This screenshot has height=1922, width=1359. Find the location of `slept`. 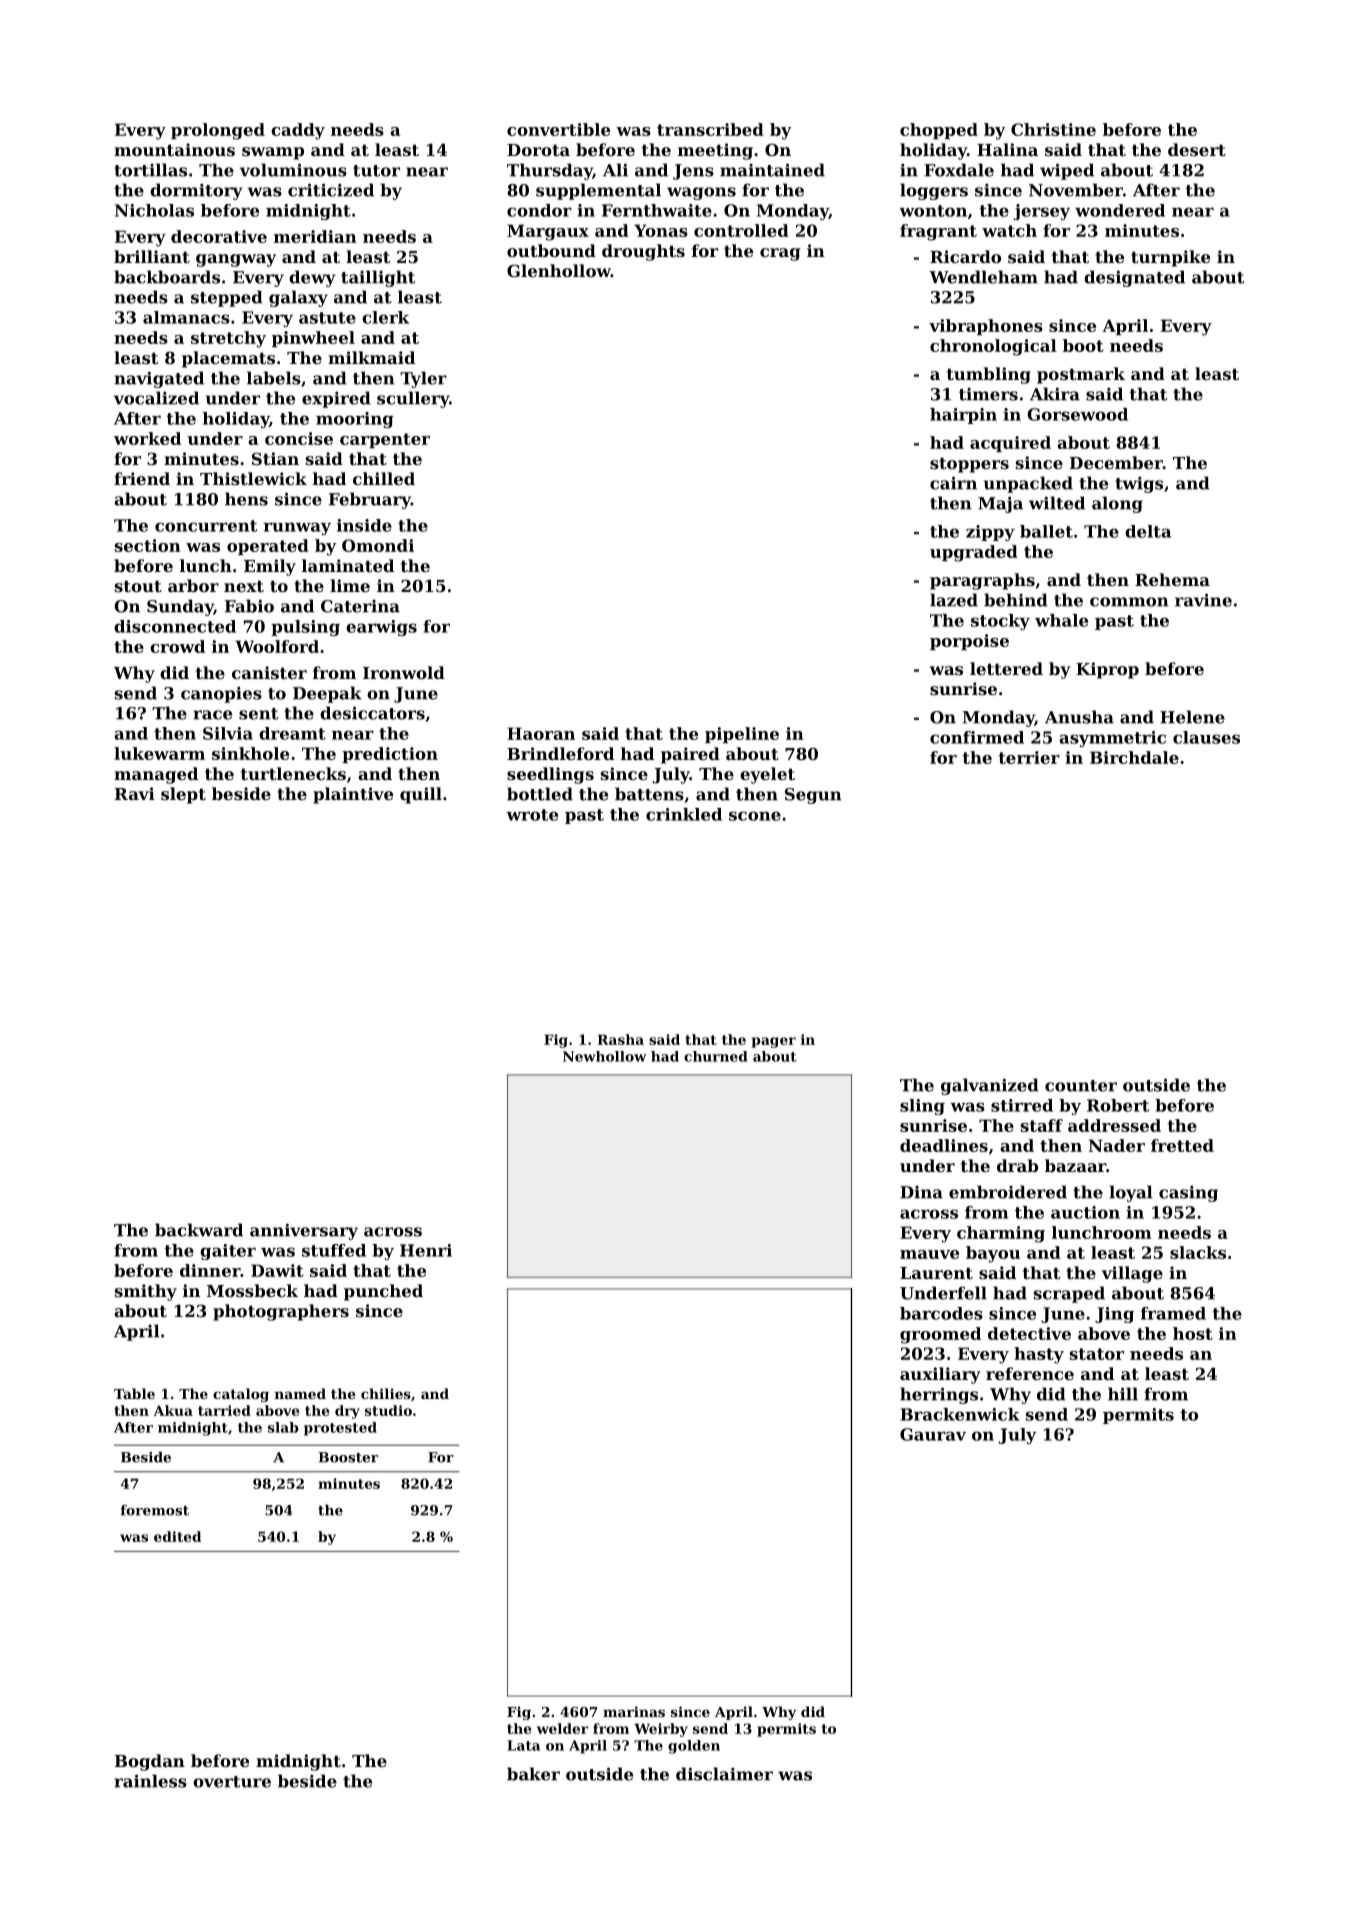

slept is located at coordinates (183, 795).
